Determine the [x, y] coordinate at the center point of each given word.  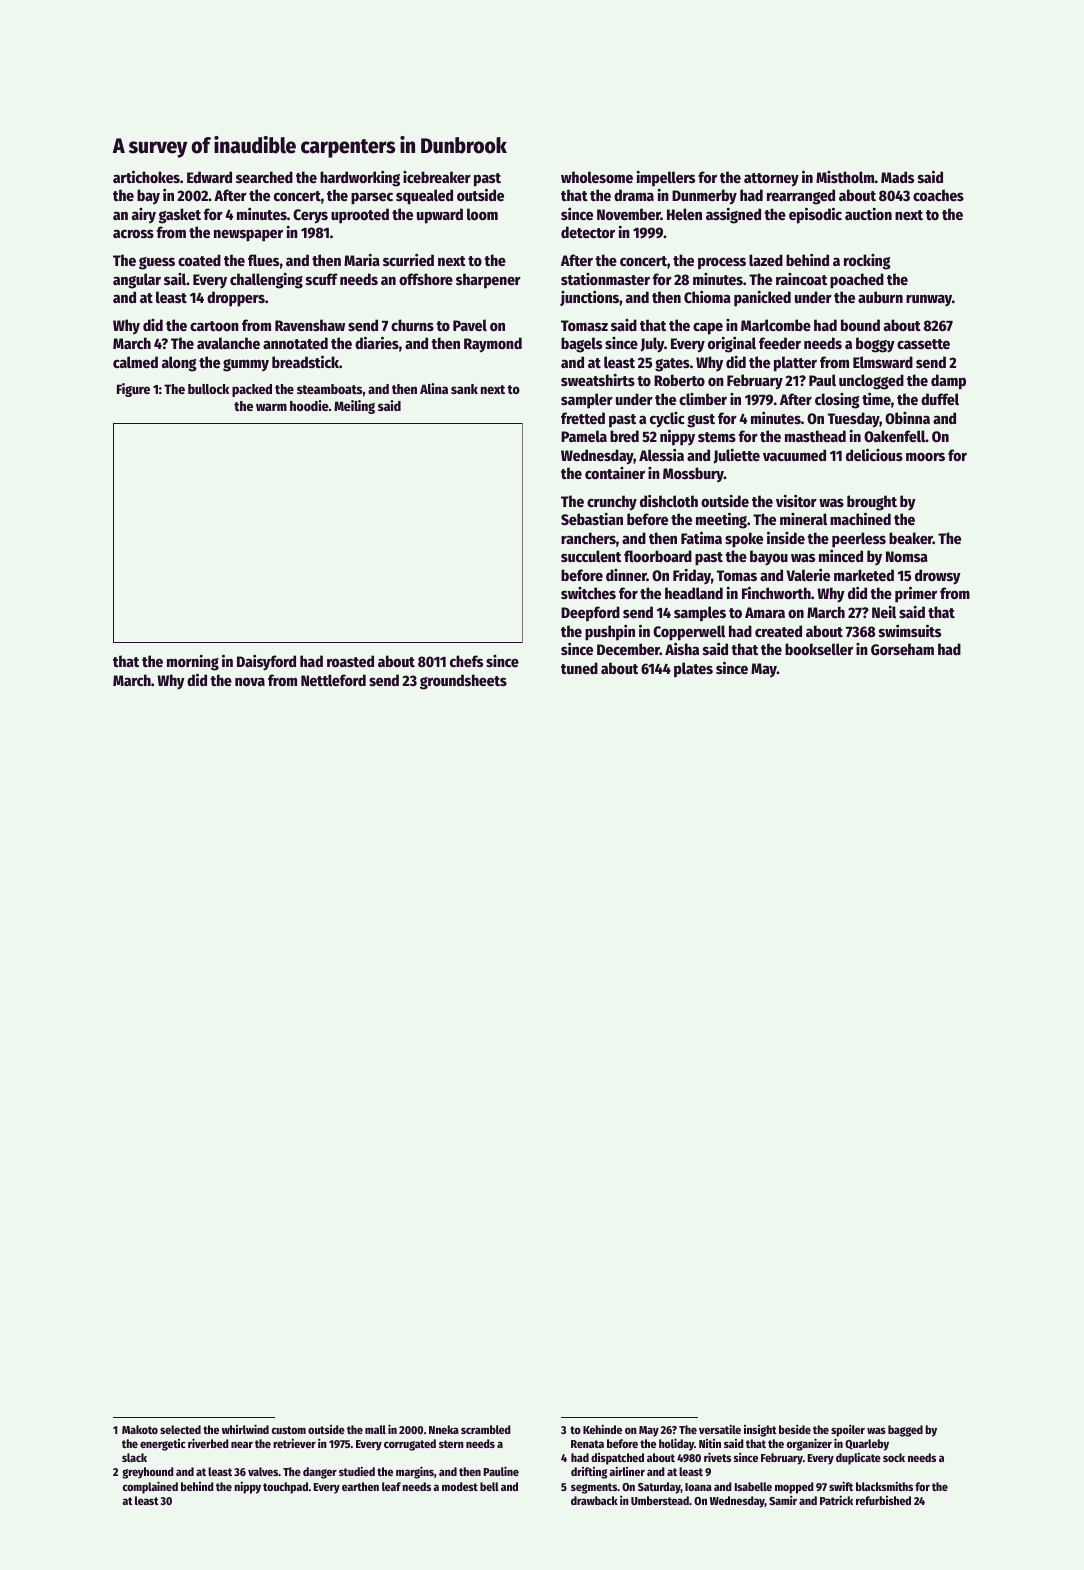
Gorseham [902, 649]
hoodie [309, 405]
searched [264, 177]
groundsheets [463, 682]
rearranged [801, 197]
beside [795, 1429]
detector [588, 232]
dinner [626, 575]
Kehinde [602, 1429]
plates [693, 670]
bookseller [819, 649]
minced [841, 555]
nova [250, 681]
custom [289, 1430]
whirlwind [245, 1429]
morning [193, 663]
